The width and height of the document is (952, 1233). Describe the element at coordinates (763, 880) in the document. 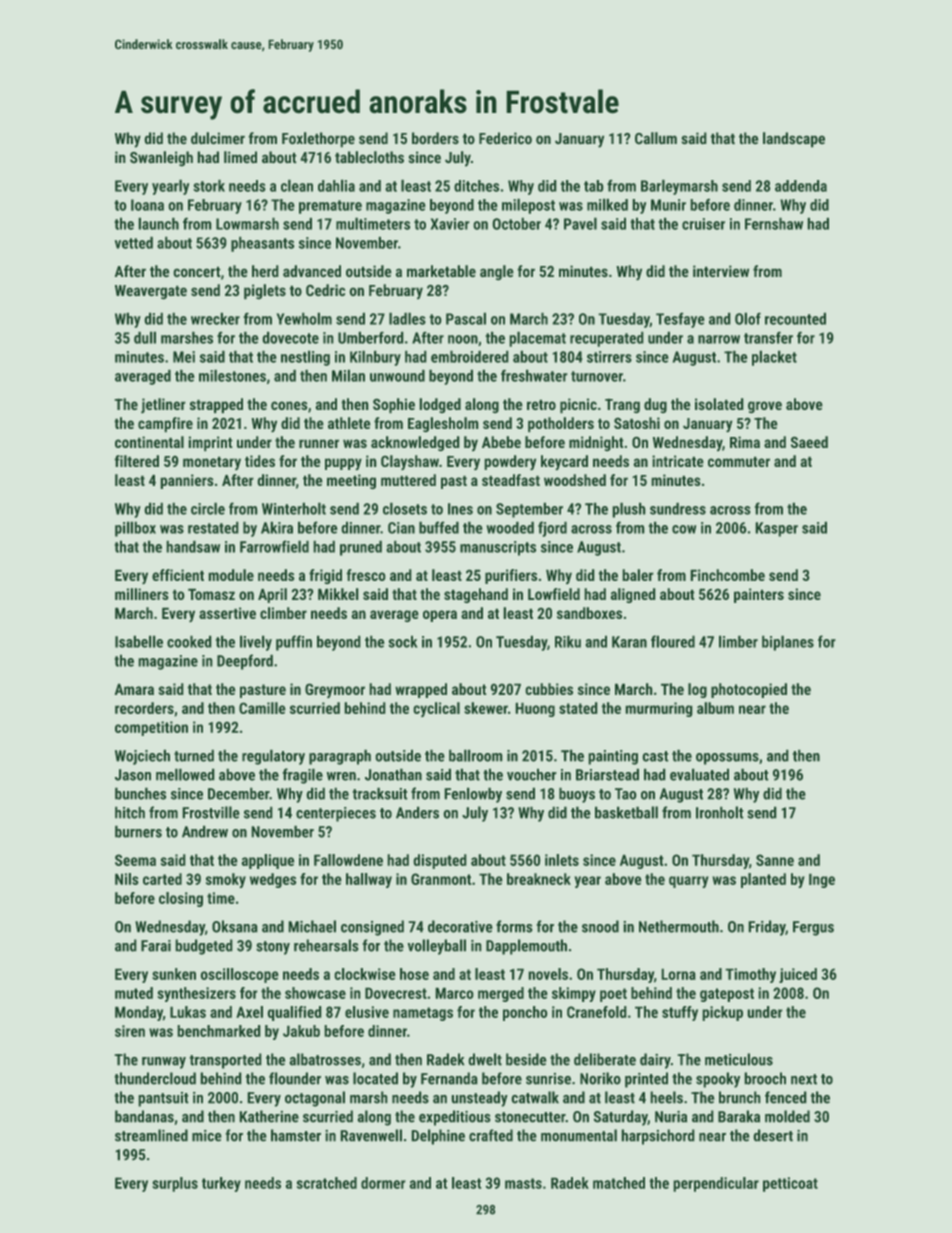

I see `planted` at that location.
